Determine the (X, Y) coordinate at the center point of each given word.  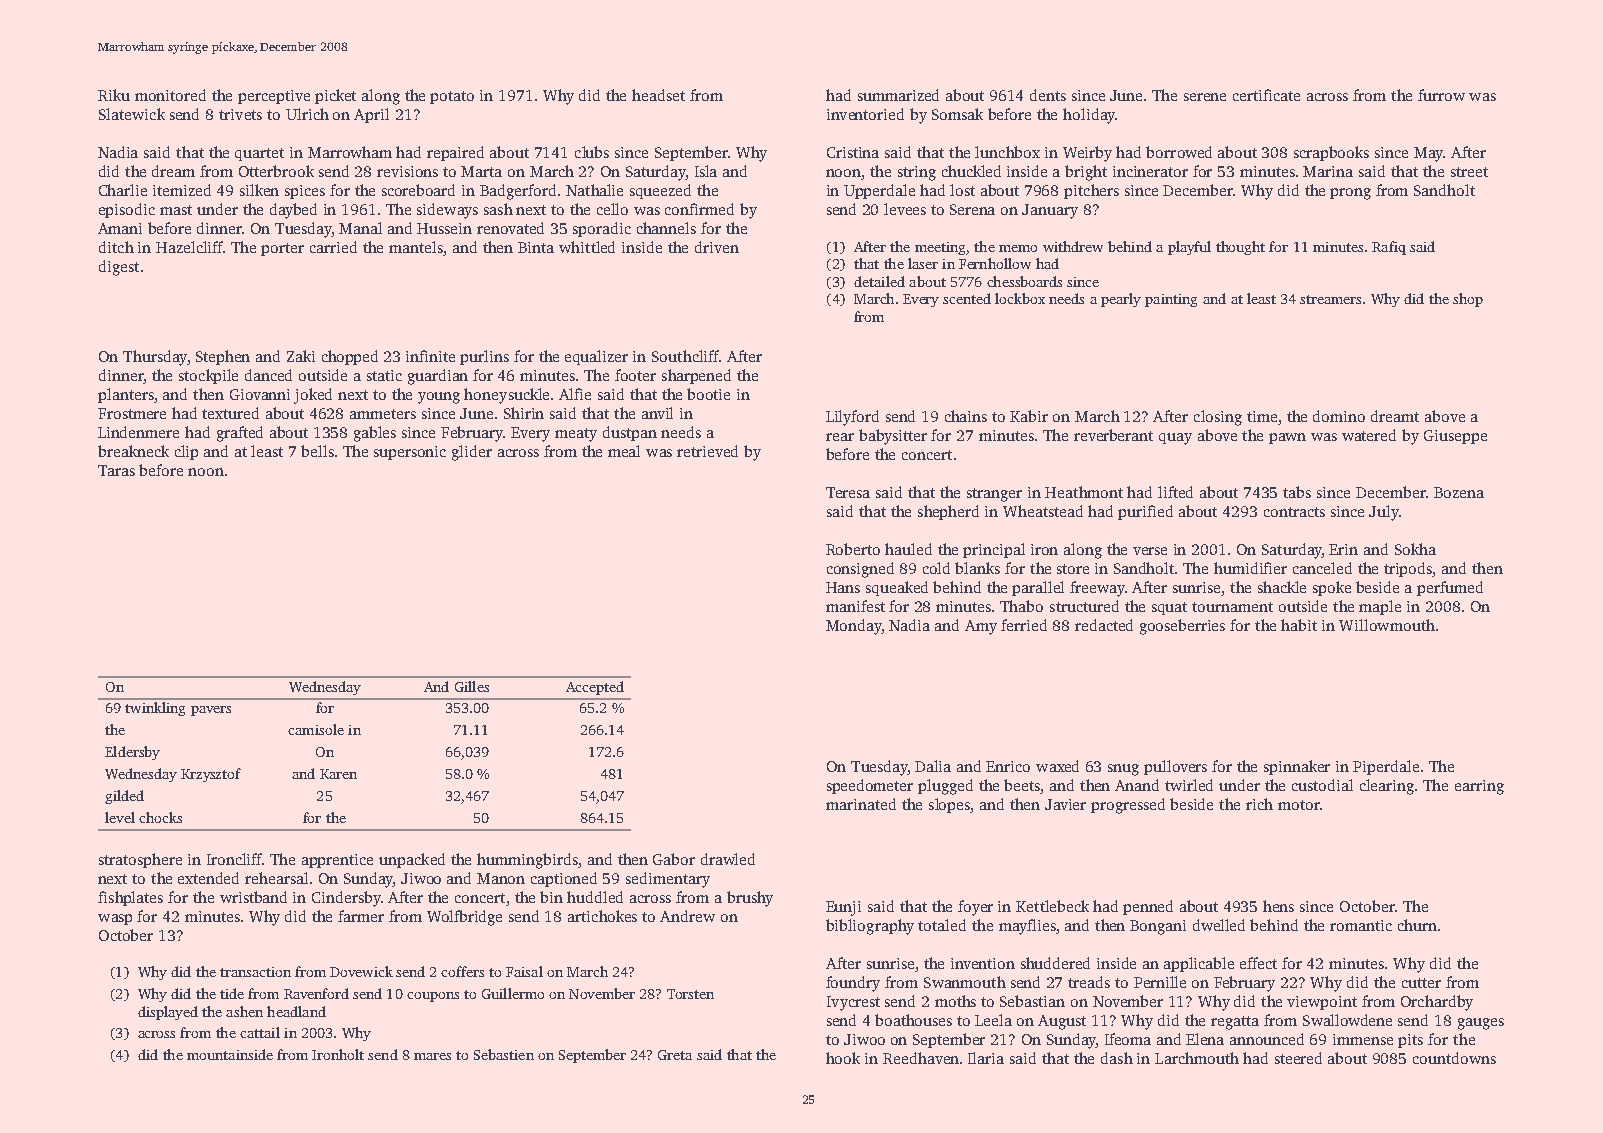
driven (717, 247)
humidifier (1250, 568)
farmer (361, 916)
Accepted (595, 688)
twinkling (155, 709)
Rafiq (1389, 248)
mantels (416, 248)
